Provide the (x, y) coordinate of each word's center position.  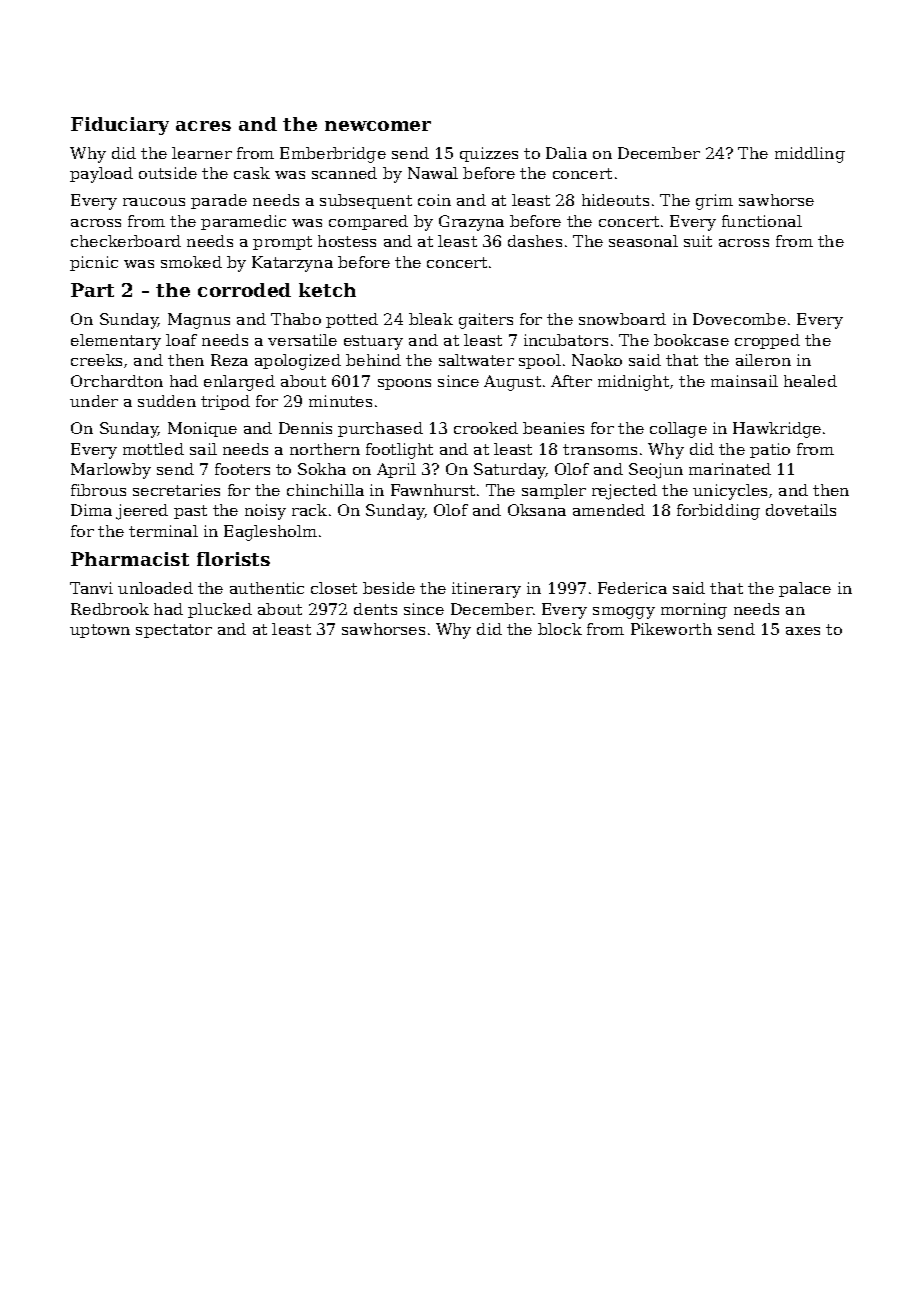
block (560, 629)
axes (803, 631)
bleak (431, 319)
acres (203, 126)
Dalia (566, 153)
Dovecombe (739, 319)
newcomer (378, 126)
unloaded (155, 588)
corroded (244, 290)
